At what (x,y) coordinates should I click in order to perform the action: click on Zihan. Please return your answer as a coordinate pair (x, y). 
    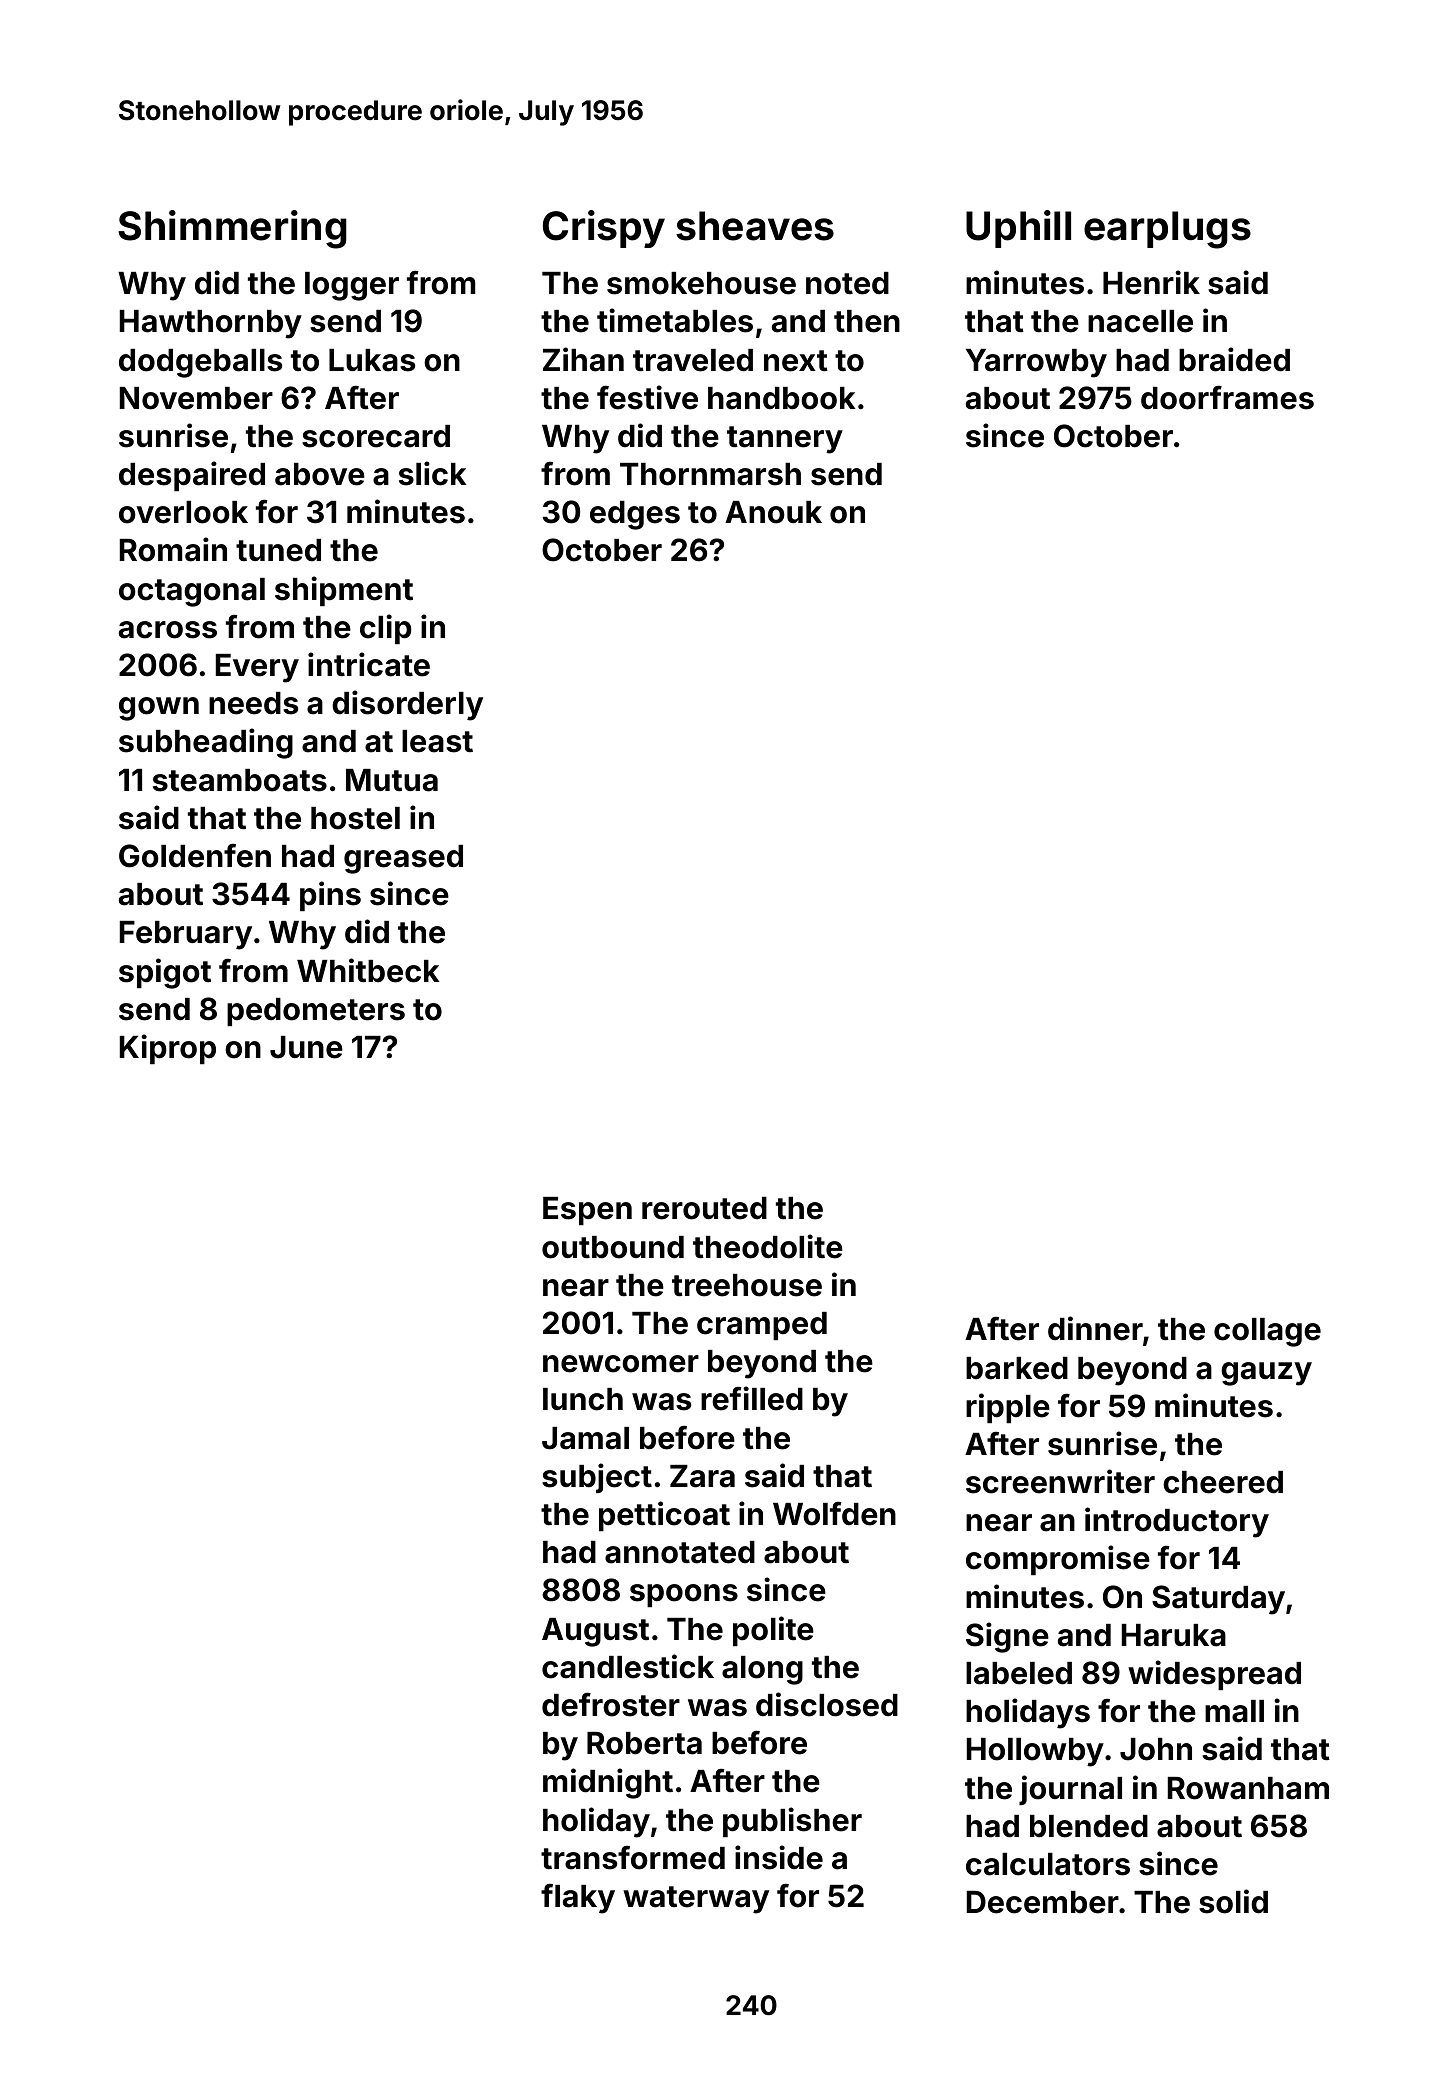
    Looking at the image, I should click on (583, 359).
